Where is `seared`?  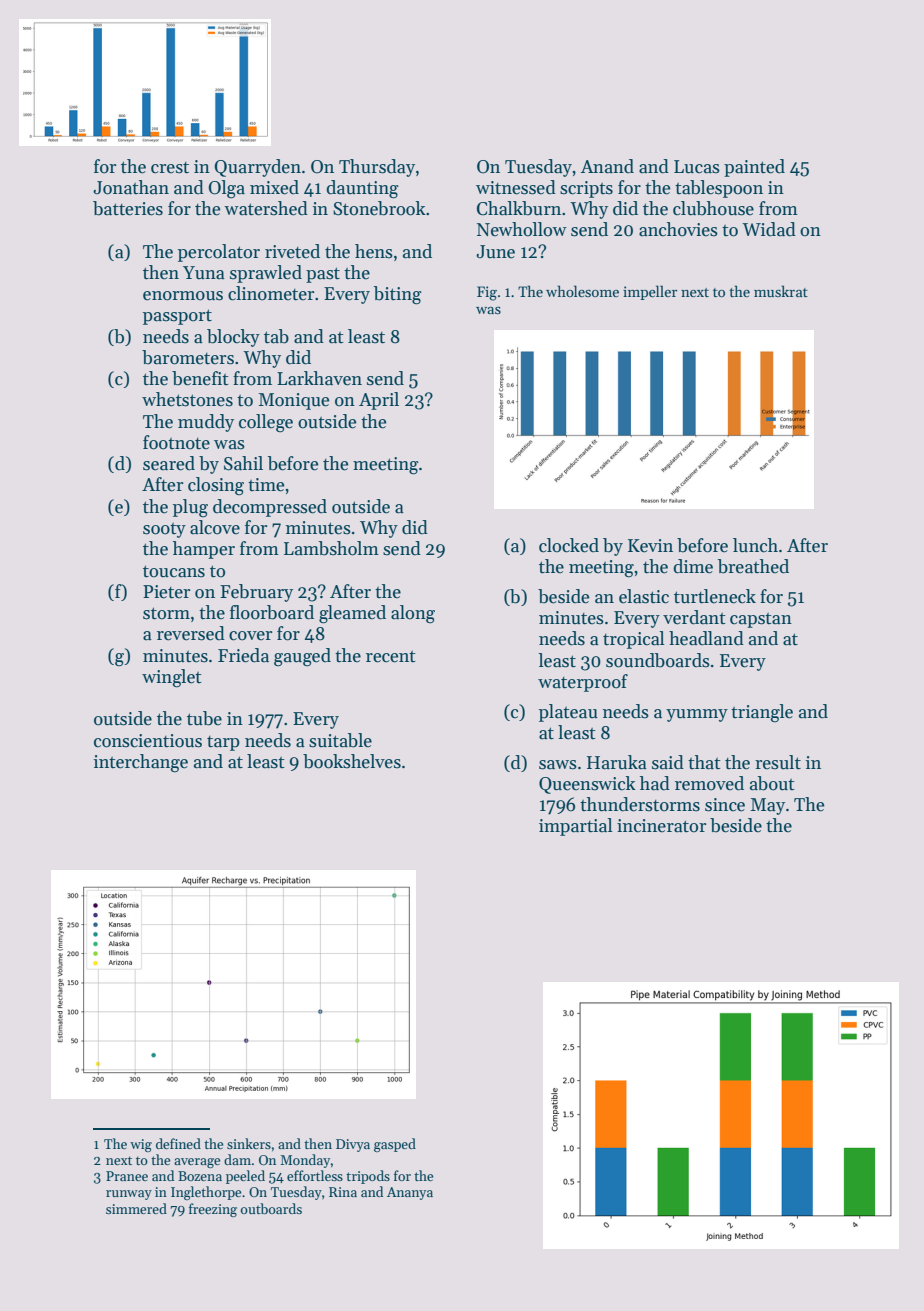
seared is located at coordinates (169, 463).
